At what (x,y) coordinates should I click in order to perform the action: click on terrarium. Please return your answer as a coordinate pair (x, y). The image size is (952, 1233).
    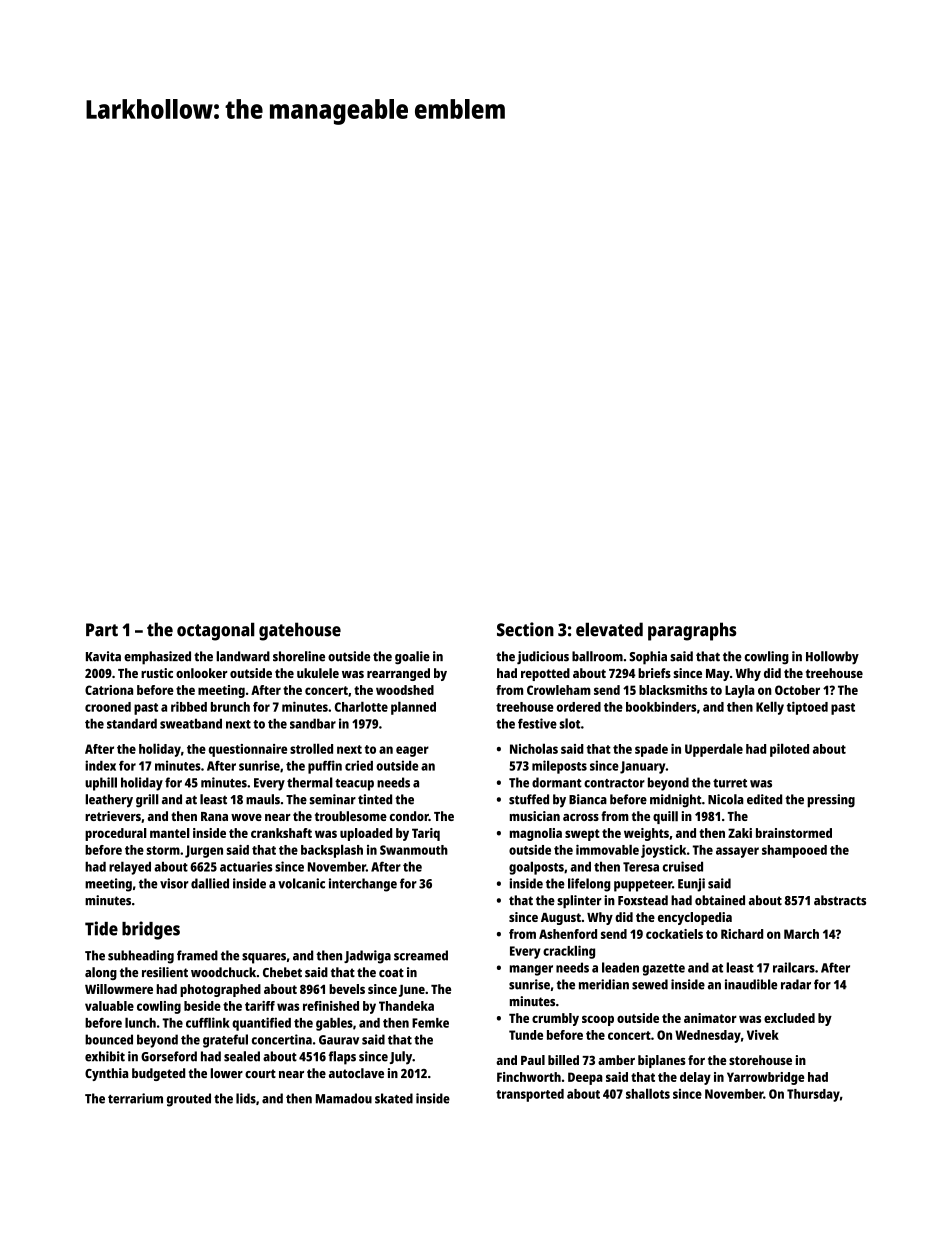
    Looking at the image, I should click on (135, 1098).
